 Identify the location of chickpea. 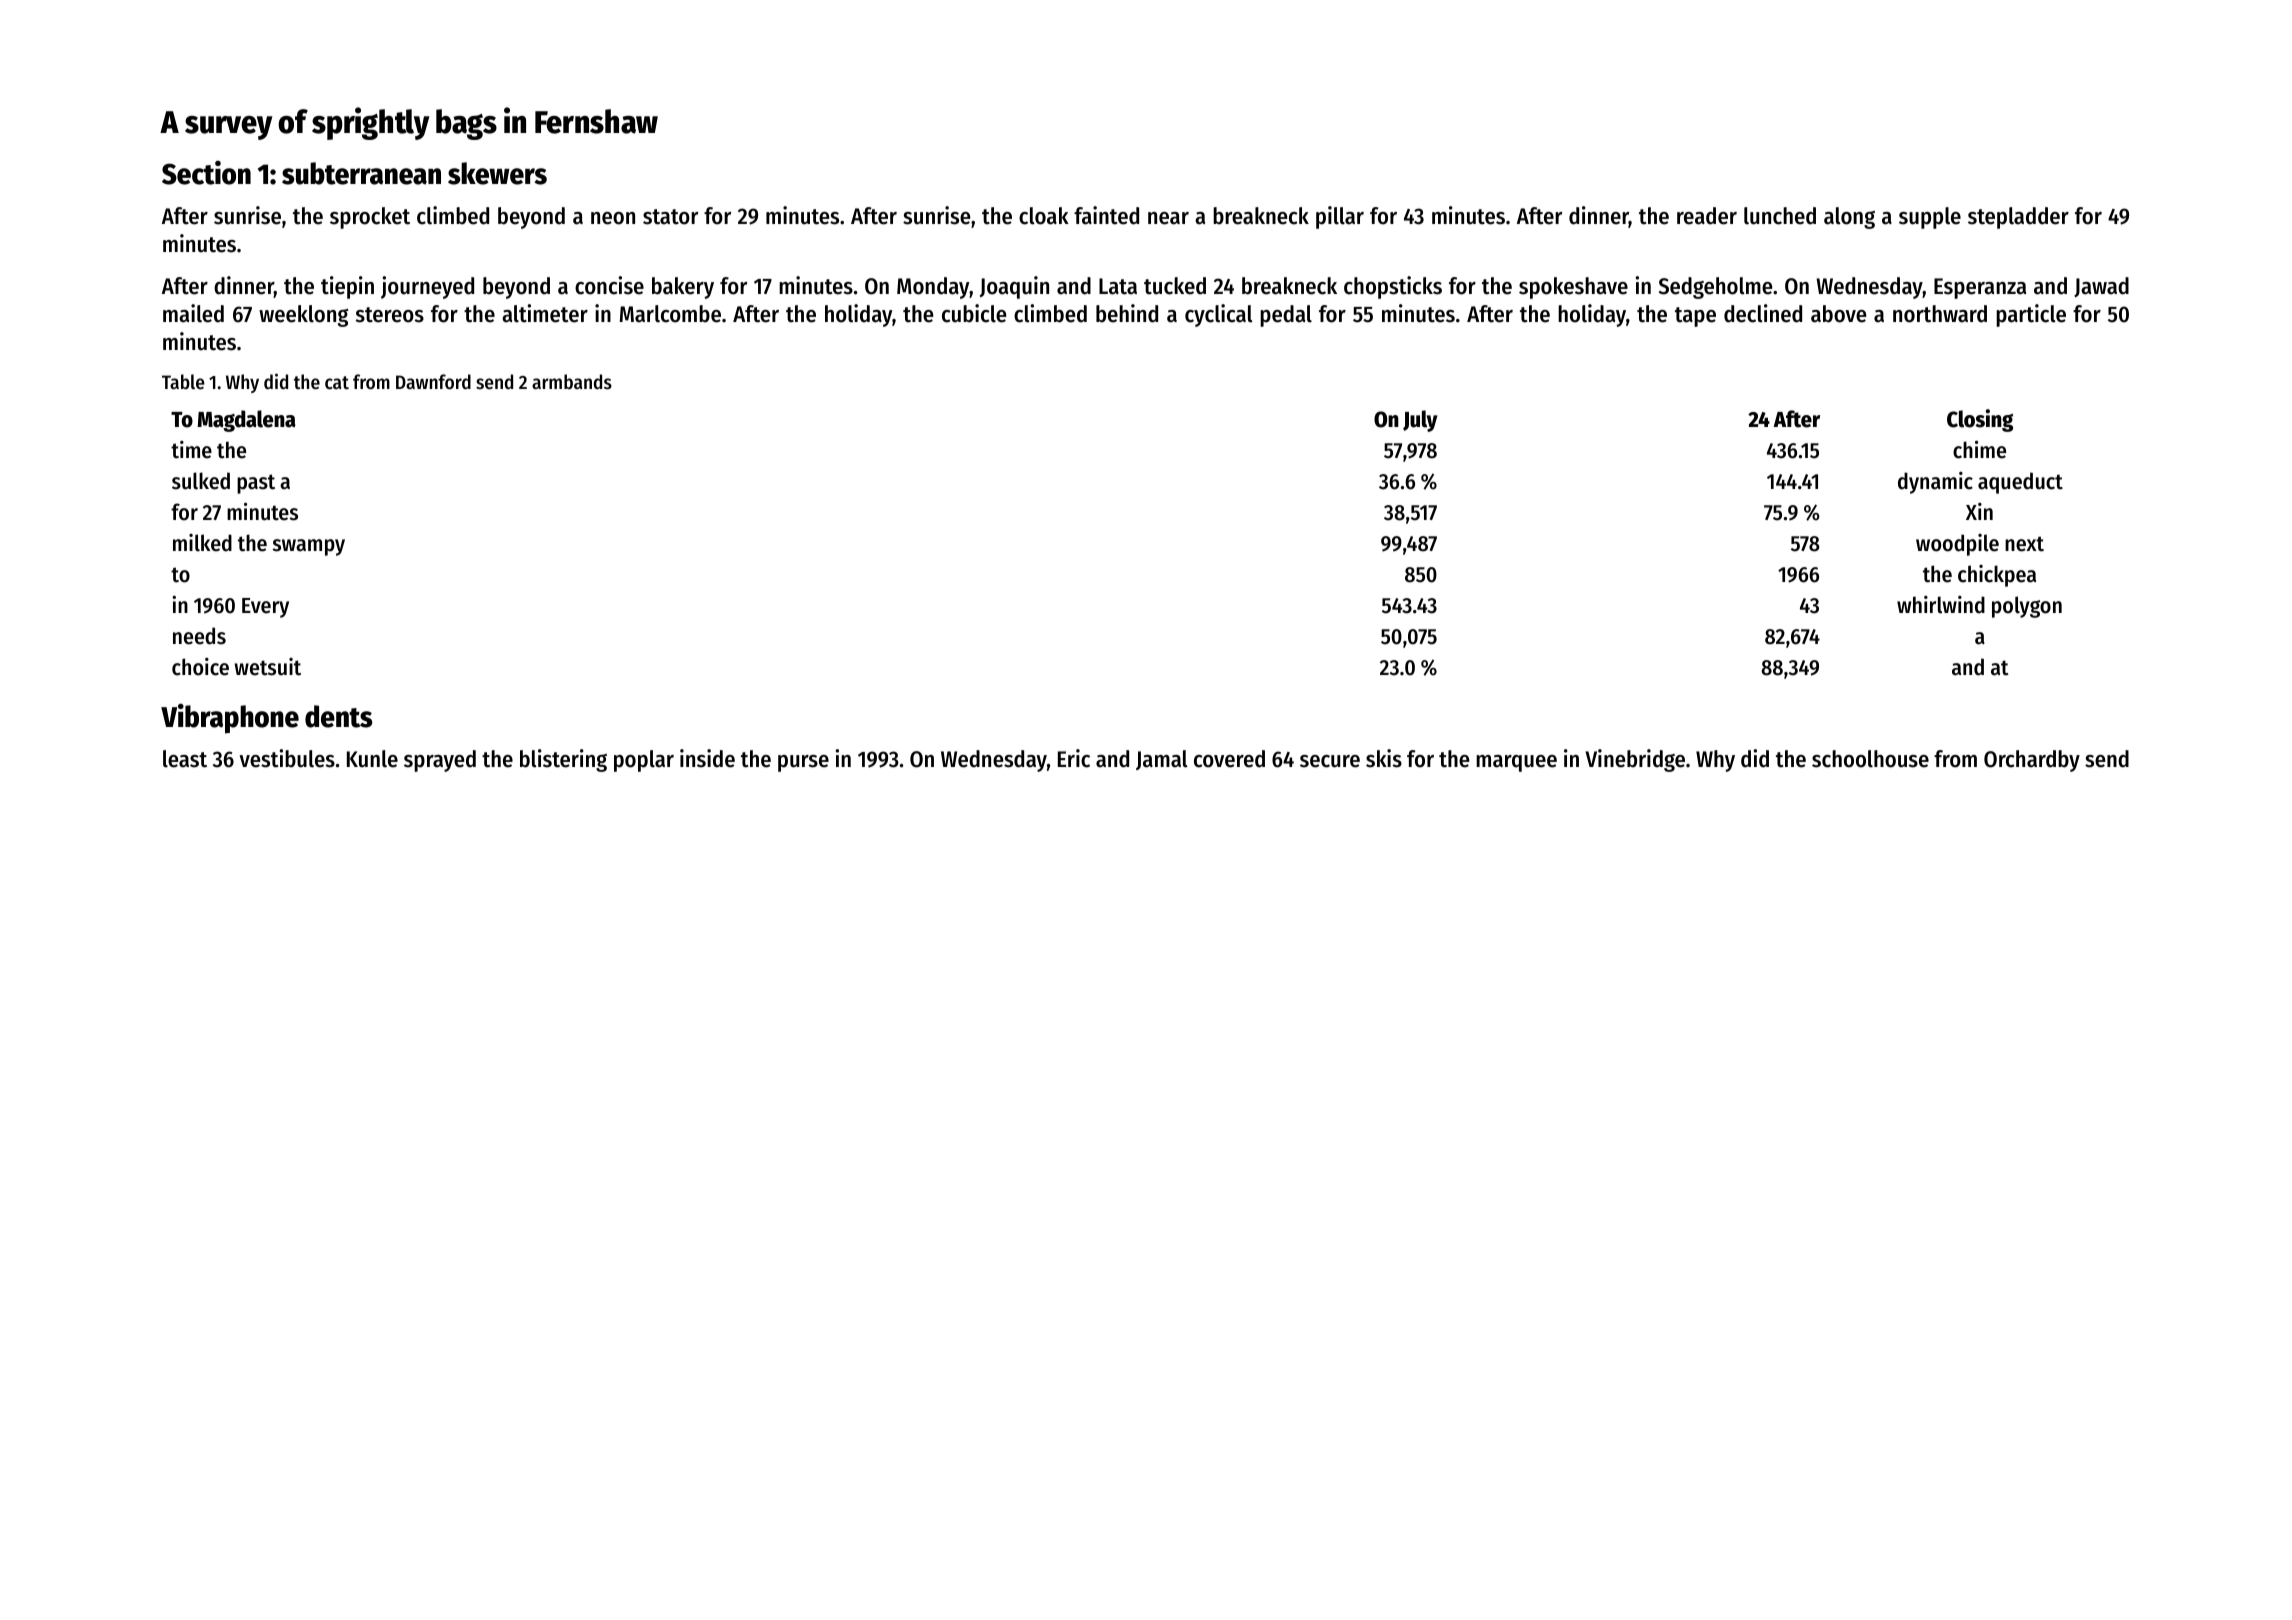
(1997, 576).
